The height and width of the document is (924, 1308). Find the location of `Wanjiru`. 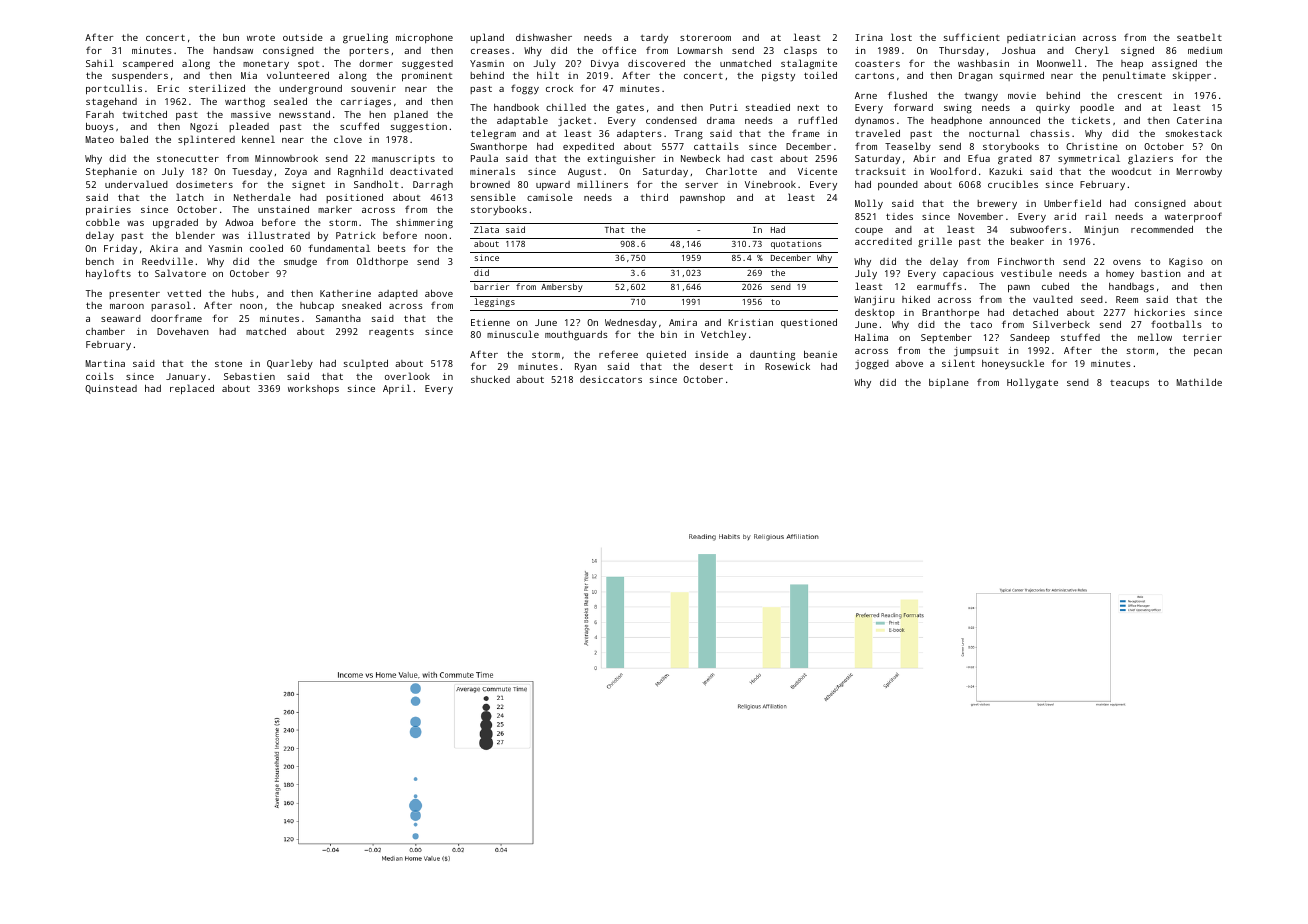

Wanjiru is located at coordinates (874, 301).
